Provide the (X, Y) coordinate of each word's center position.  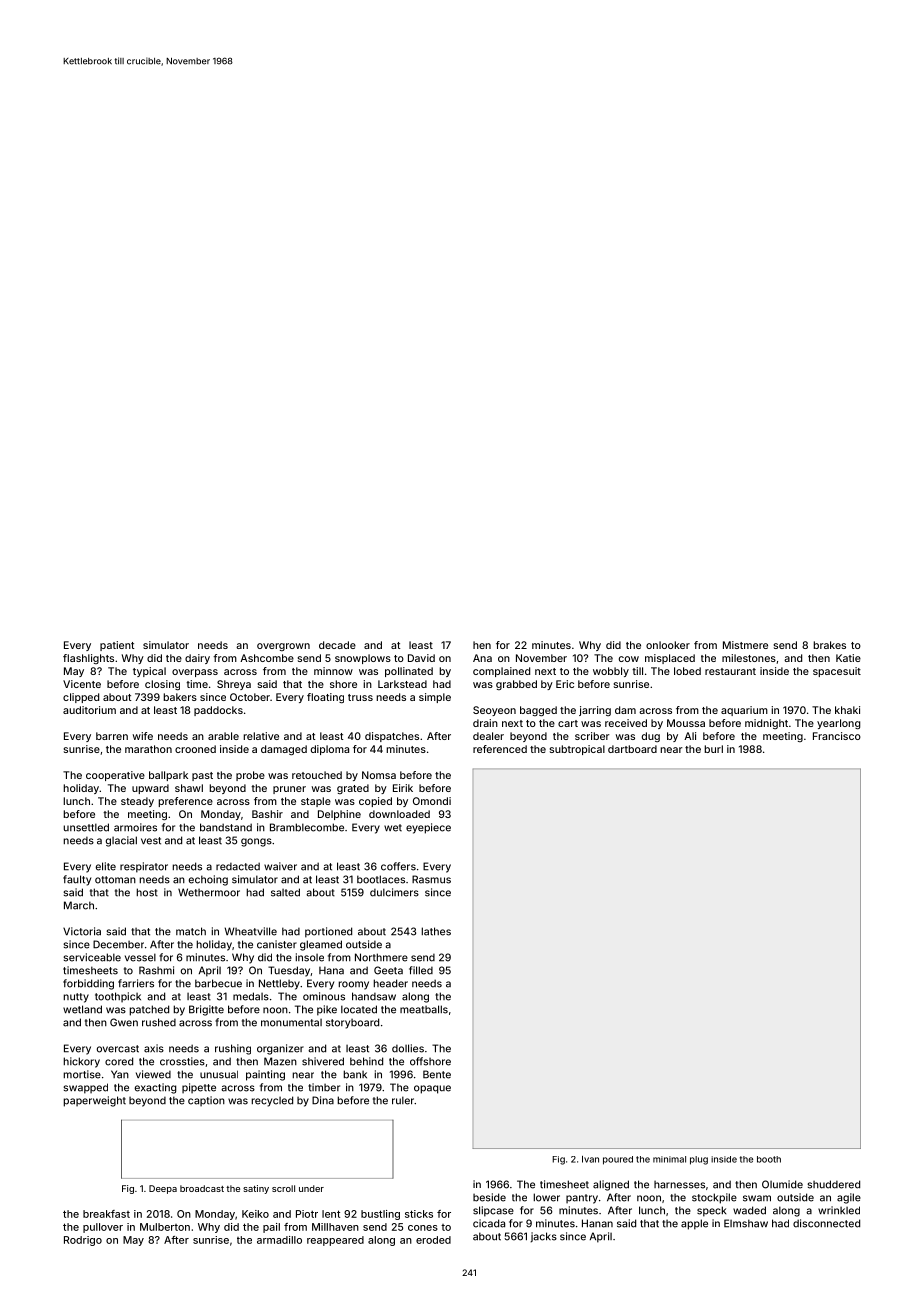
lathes (436, 931)
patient (117, 646)
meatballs (424, 1009)
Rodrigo (83, 1241)
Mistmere (745, 645)
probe (250, 776)
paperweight (94, 1101)
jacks (544, 1237)
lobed (687, 671)
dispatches (392, 737)
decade (337, 645)
